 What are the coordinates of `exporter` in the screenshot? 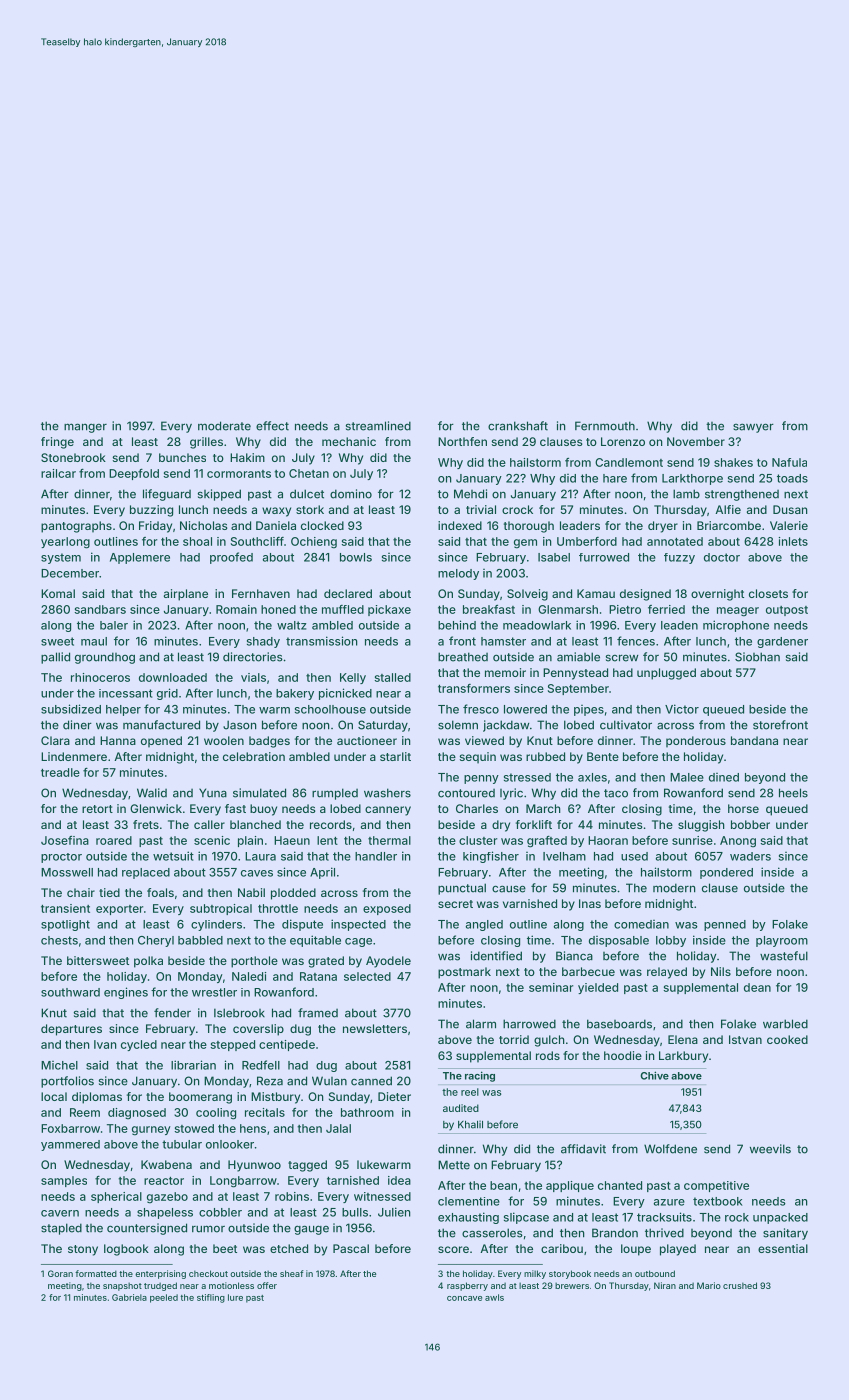 It's located at (119, 910).
